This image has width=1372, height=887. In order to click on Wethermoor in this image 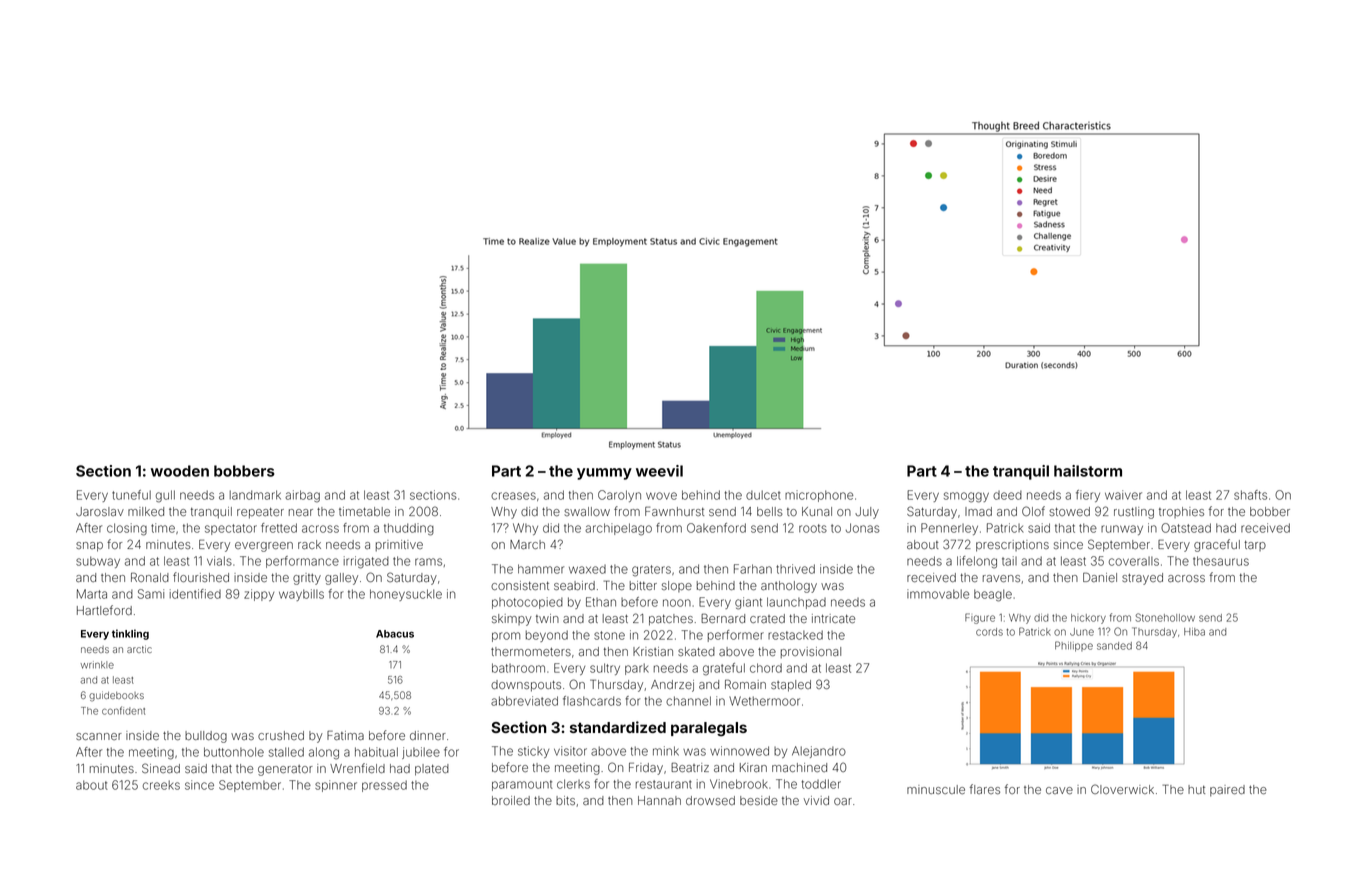, I will do `click(764, 701)`.
